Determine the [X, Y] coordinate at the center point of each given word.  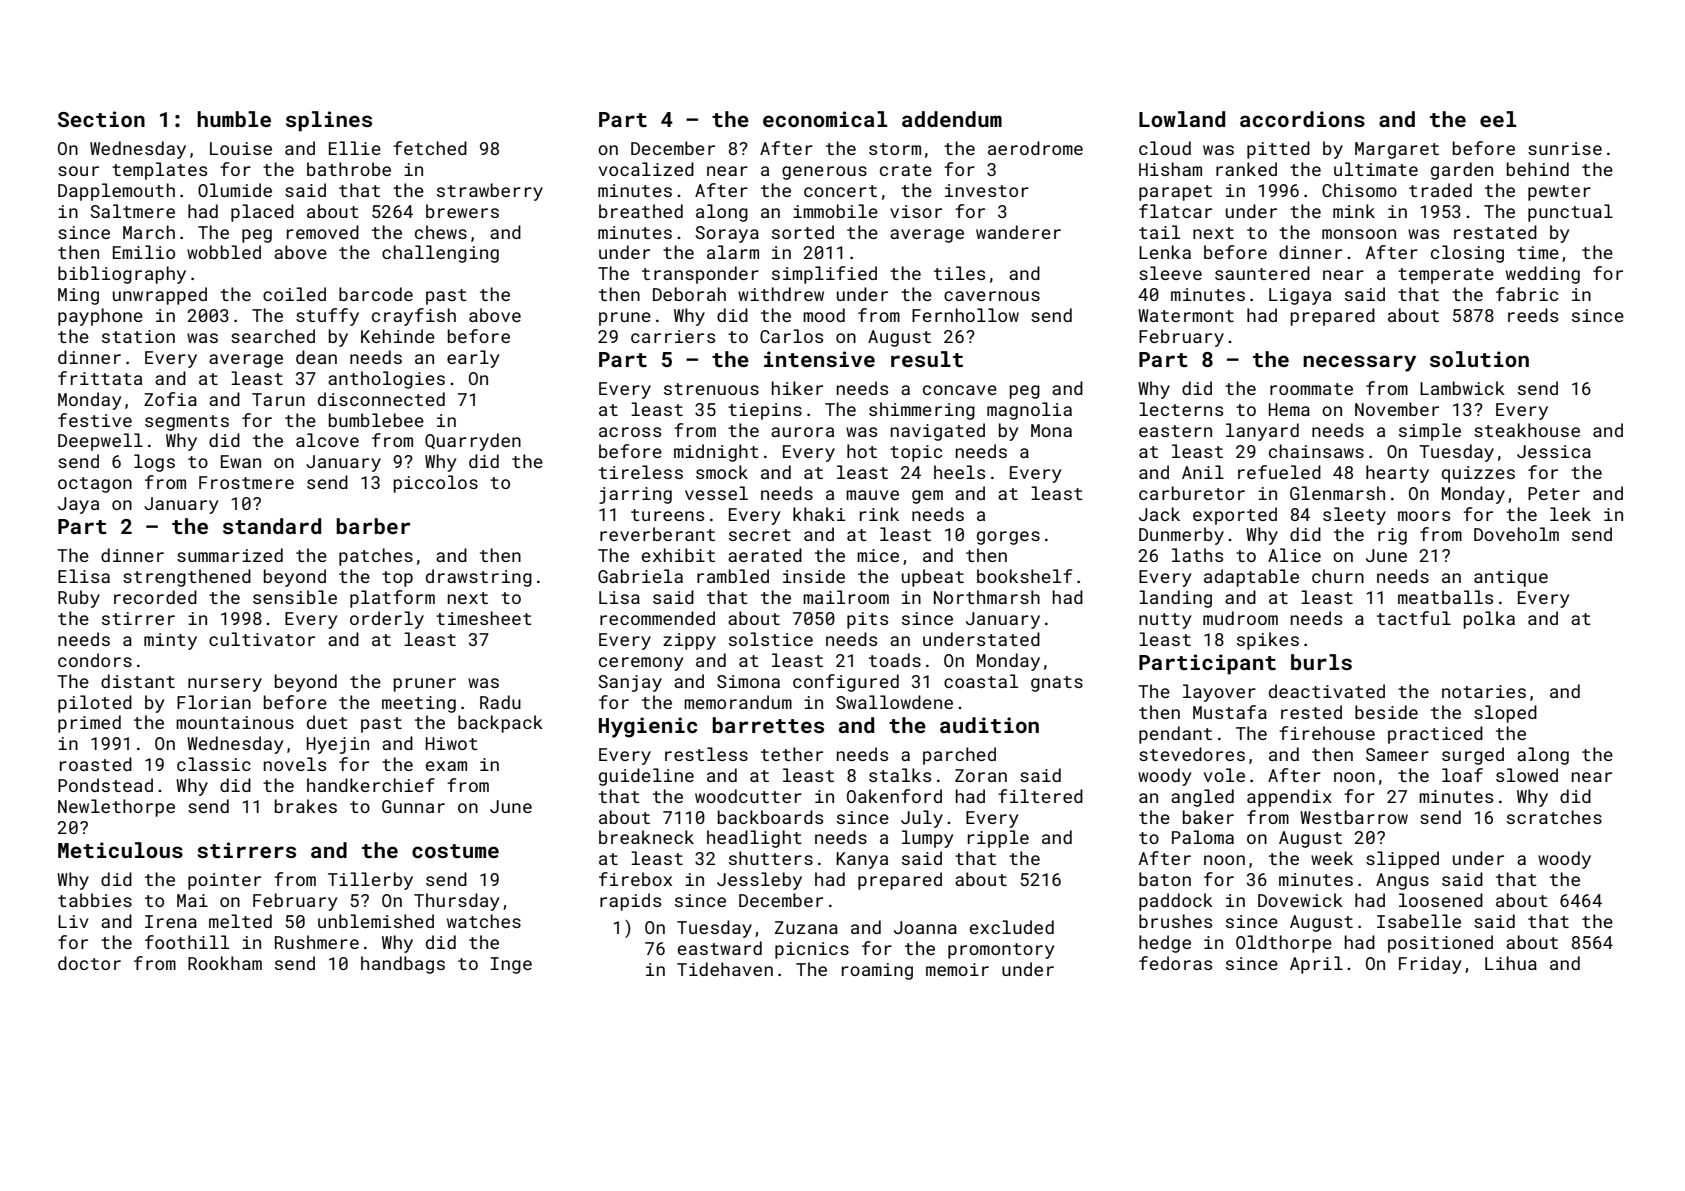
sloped [1505, 714]
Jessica [1554, 451]
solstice [771, 639]
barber [373, 526]
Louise [241, 148]
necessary [1359, 363]
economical [825, 119]
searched [273, 336]
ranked [1246, 169]
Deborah [689, 294]
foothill [187, 942]
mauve [872, 495]
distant [138, 681]
